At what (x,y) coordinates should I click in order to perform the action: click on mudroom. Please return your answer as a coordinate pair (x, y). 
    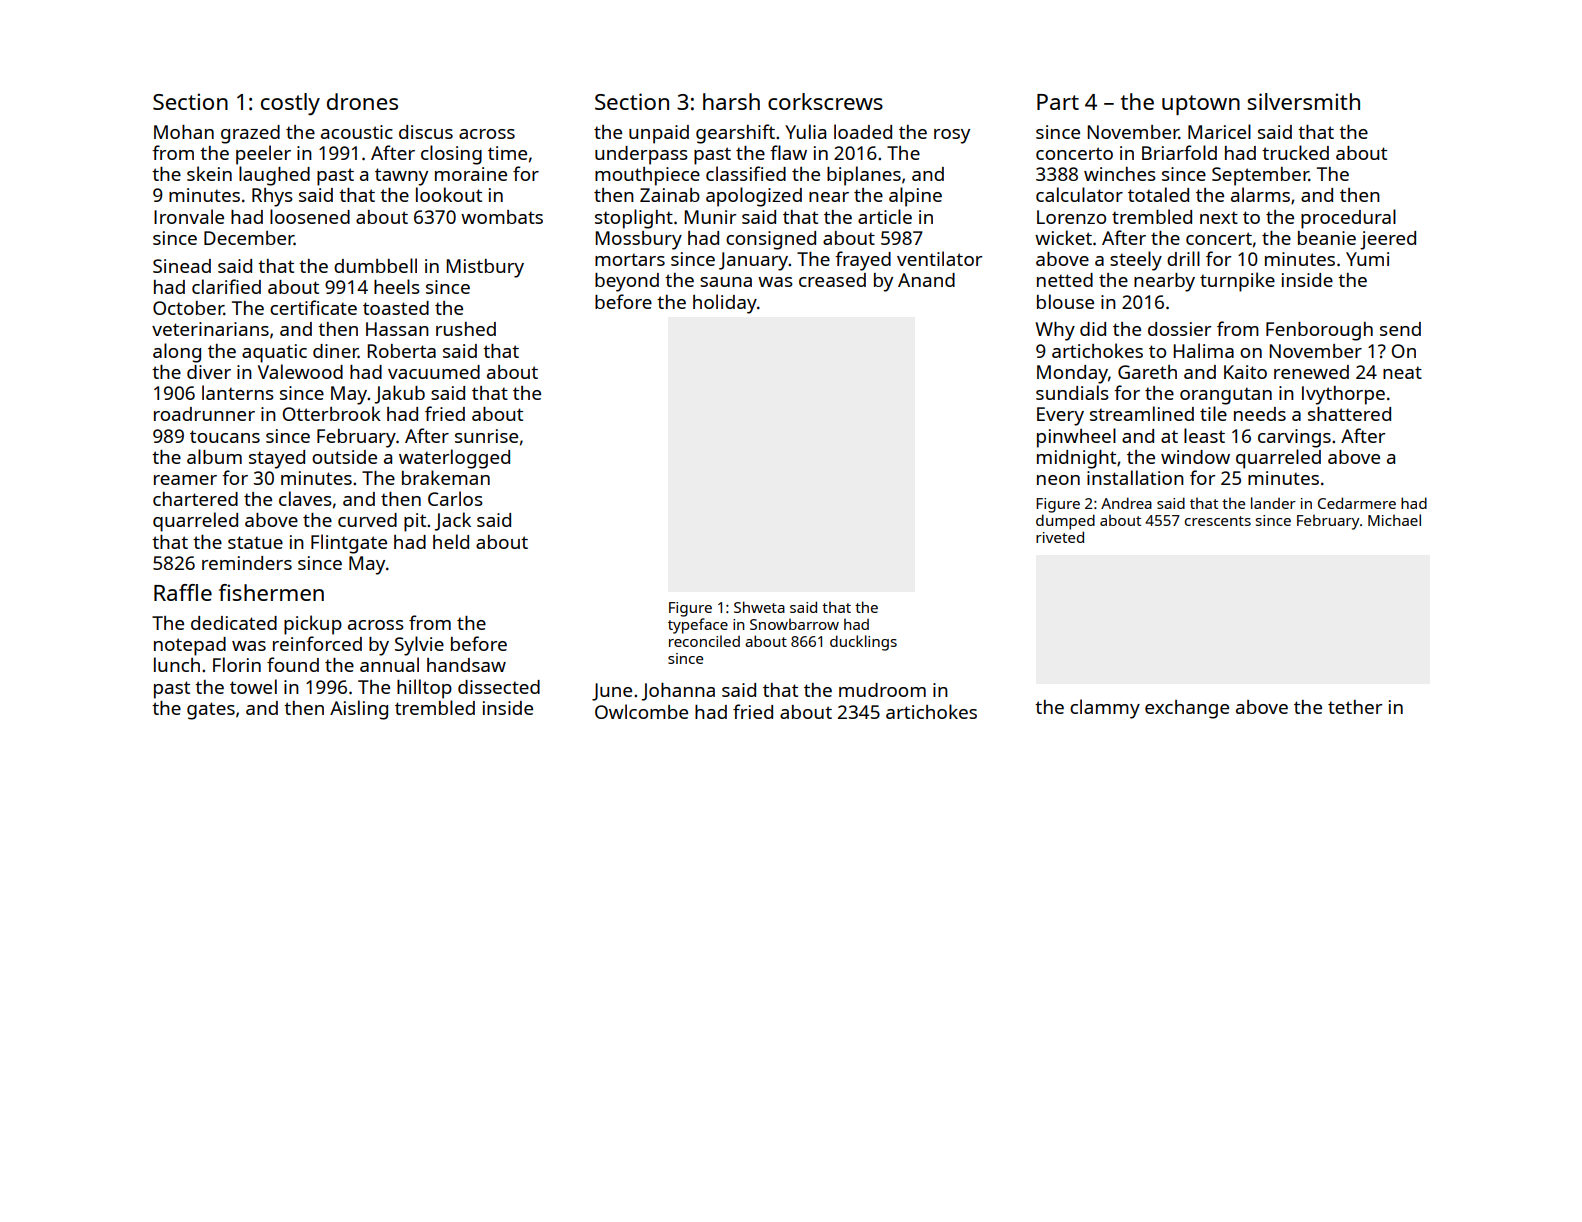
    Looking at the image, I should click on (882, 690).
